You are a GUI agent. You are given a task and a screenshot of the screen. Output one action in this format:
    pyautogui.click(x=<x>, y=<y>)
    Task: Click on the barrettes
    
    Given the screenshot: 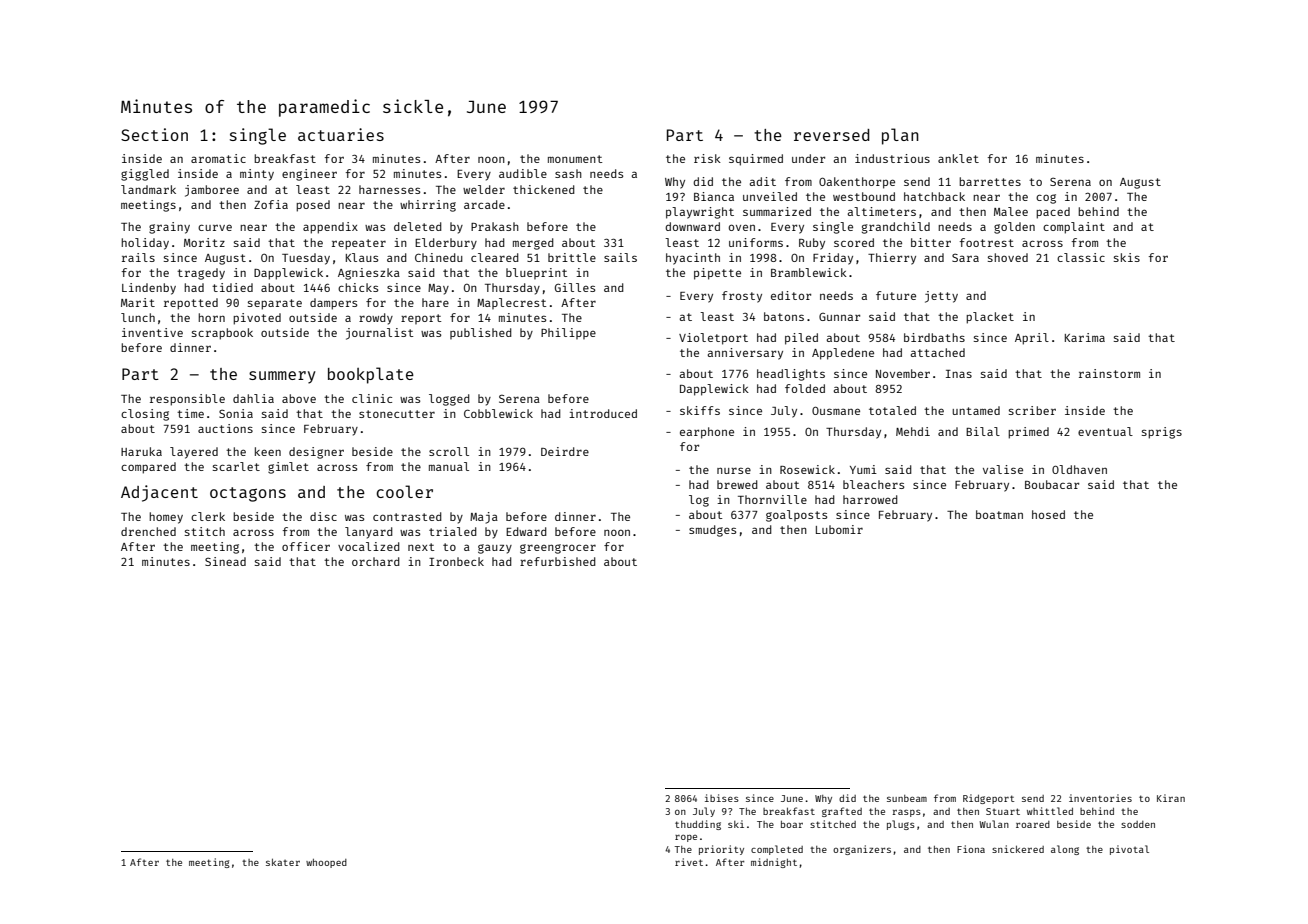 What is the action you would take?
    pyautogui.click(x=990, y=181)
